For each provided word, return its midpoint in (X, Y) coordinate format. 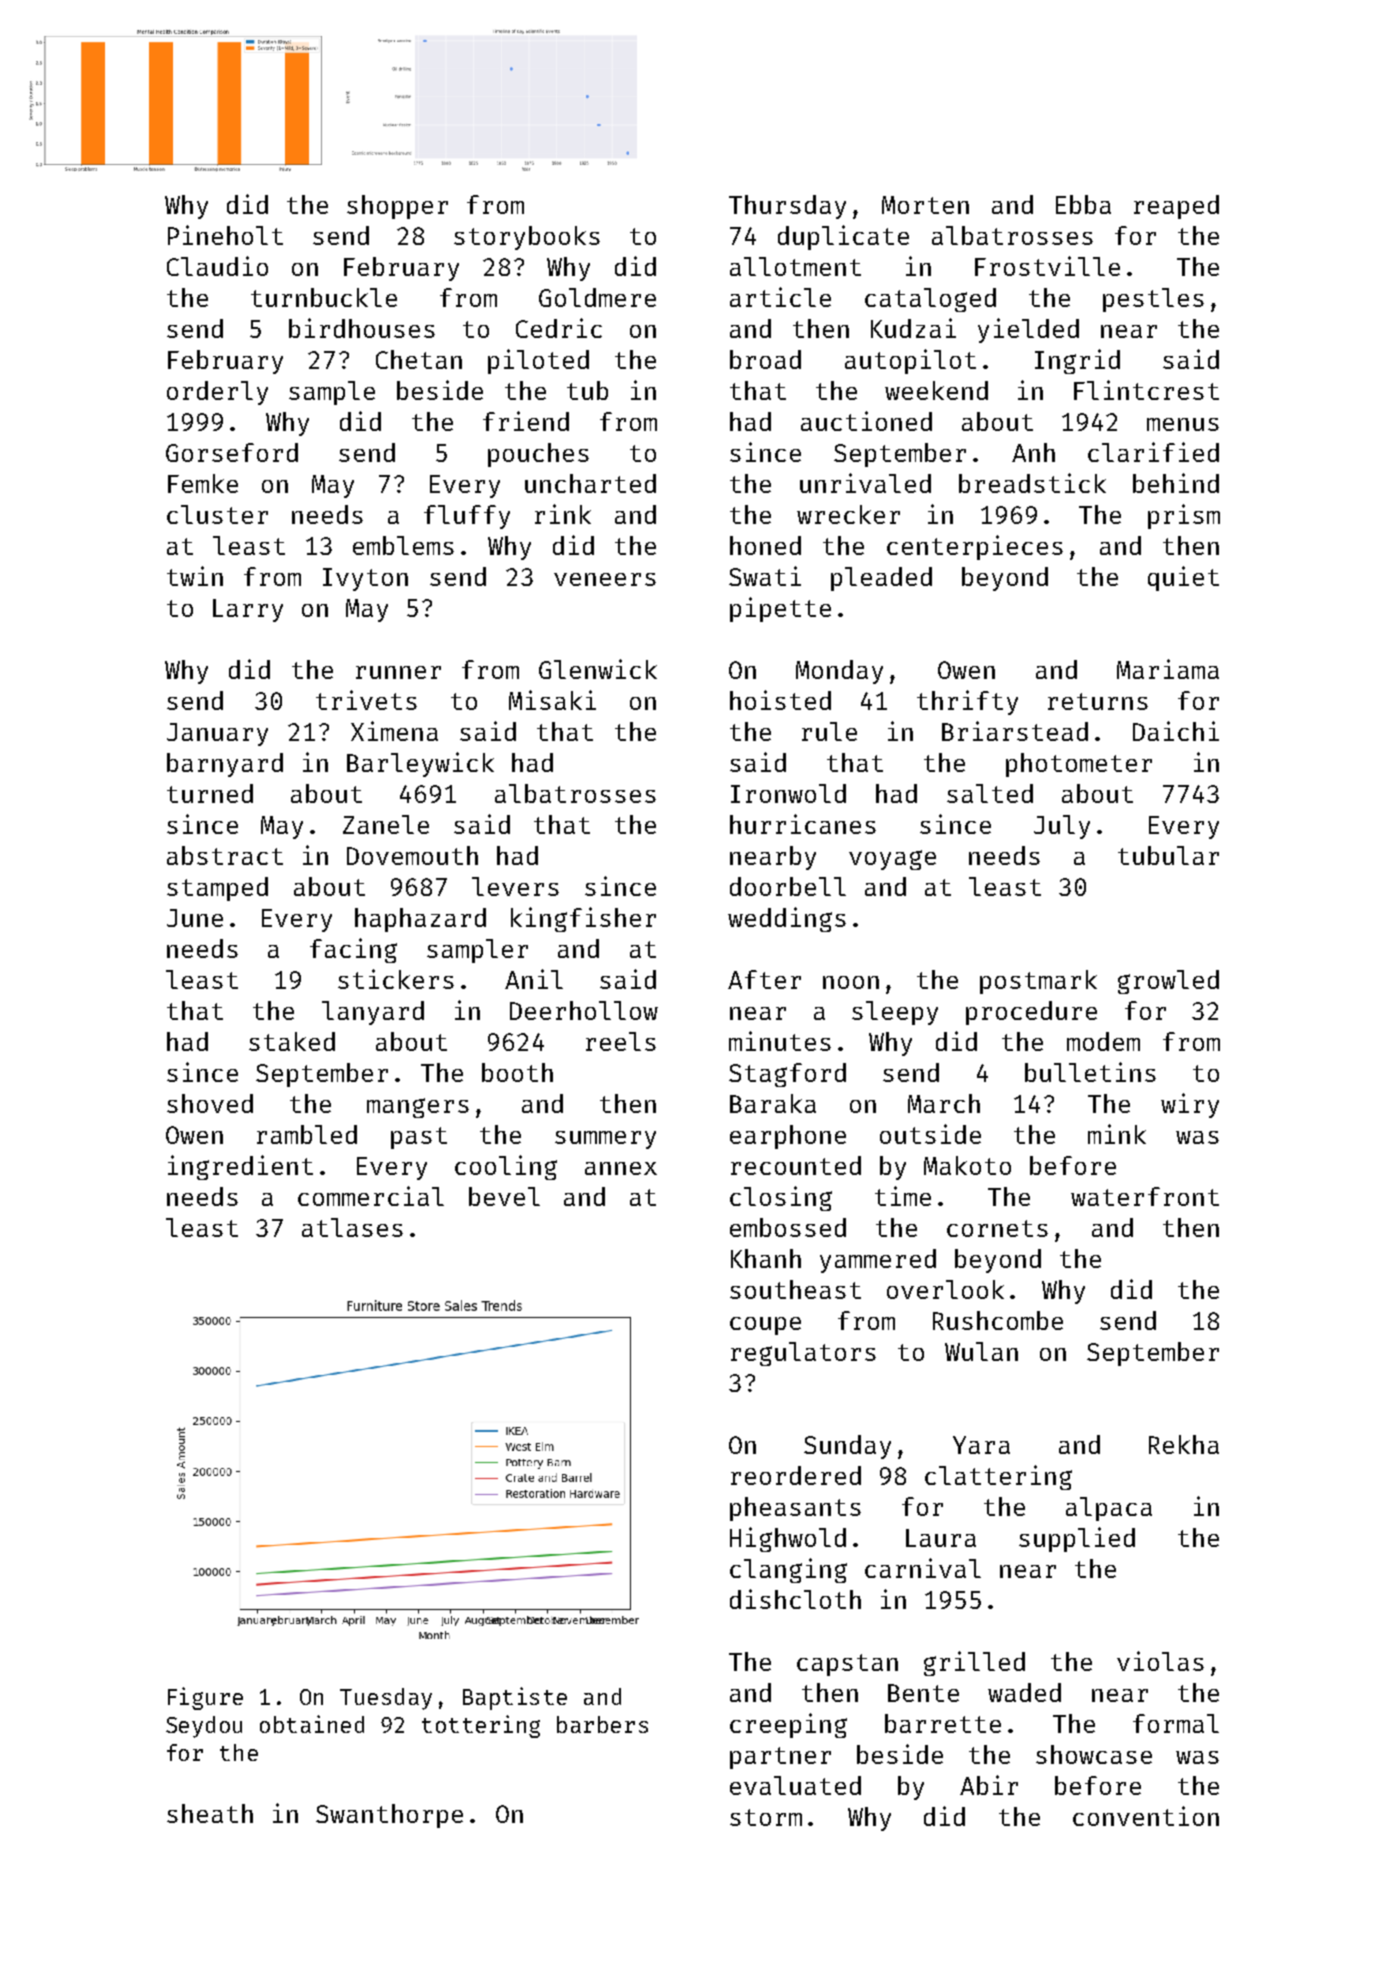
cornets (997, 1228)
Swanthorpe (389, 1816)
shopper (397, 207)
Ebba (1083, 204)
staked (292, 1041)
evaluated (795, 1785)
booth (517, 1072)
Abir (989, 1785)
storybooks (527, 238)
